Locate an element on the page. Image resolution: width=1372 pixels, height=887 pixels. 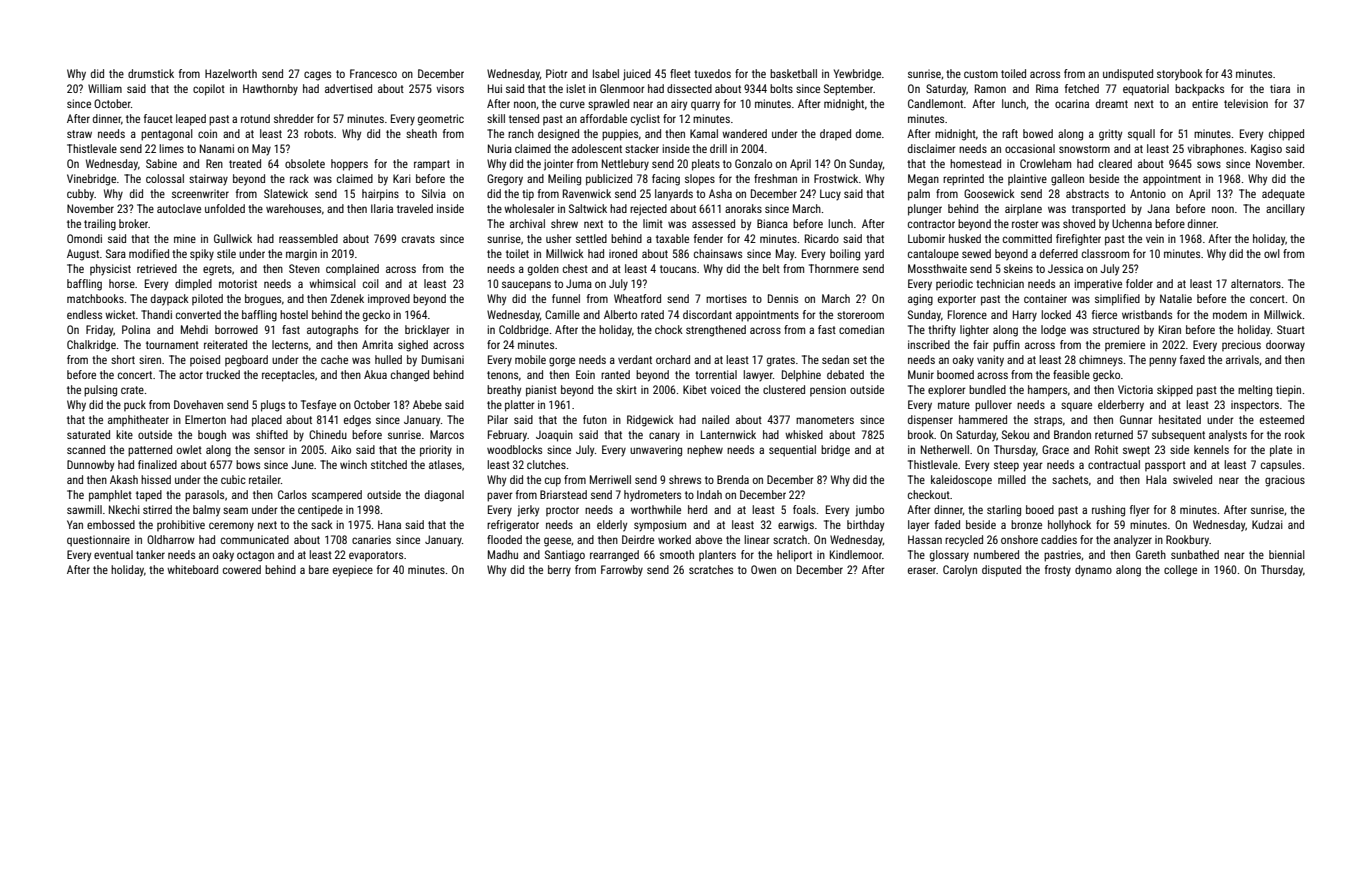
Wheatford is located at coordinates (637, 298).
